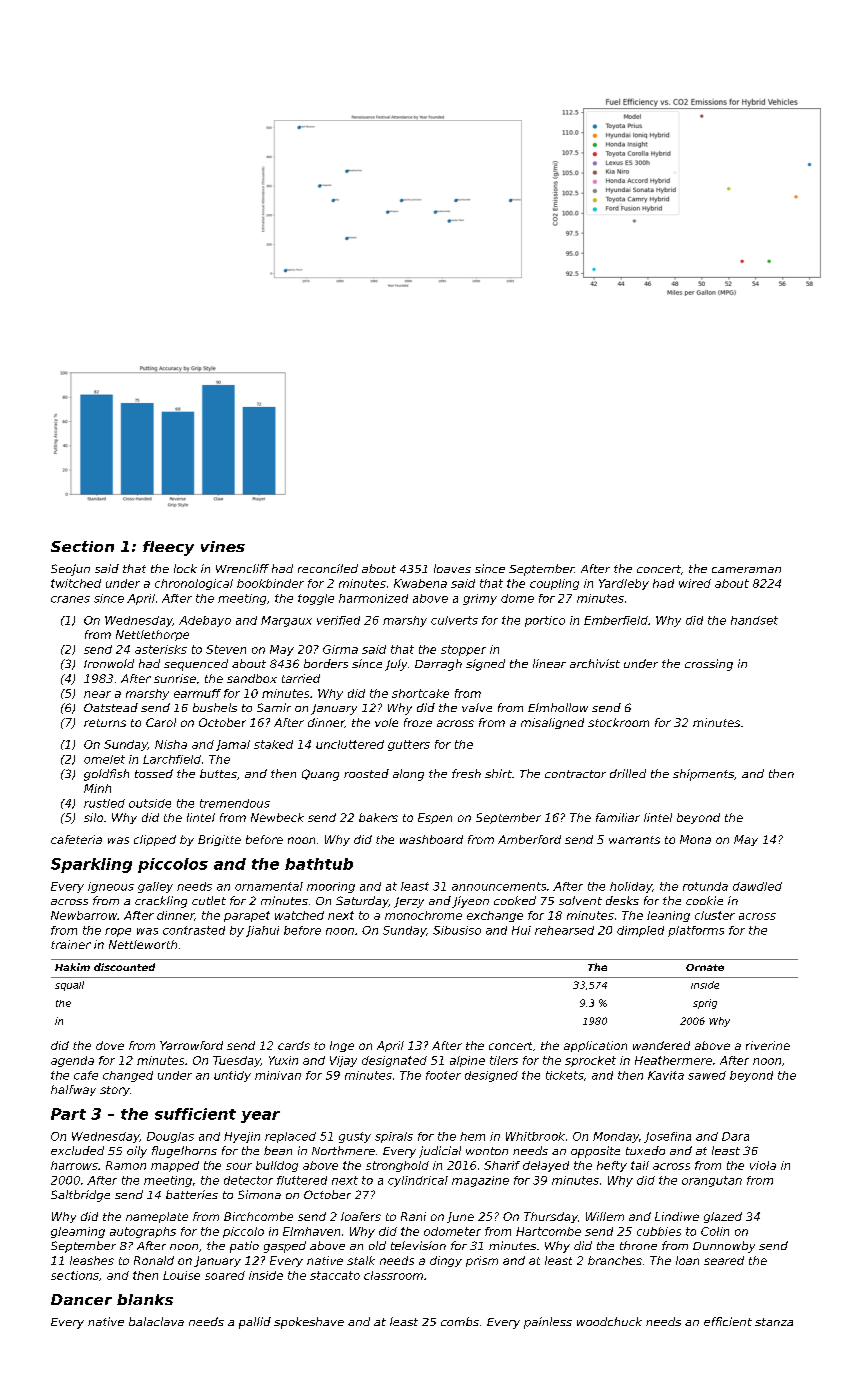  Describe the element at coordinates (309, 1323) in the screenshot. I see `spokeshave` at that location.
